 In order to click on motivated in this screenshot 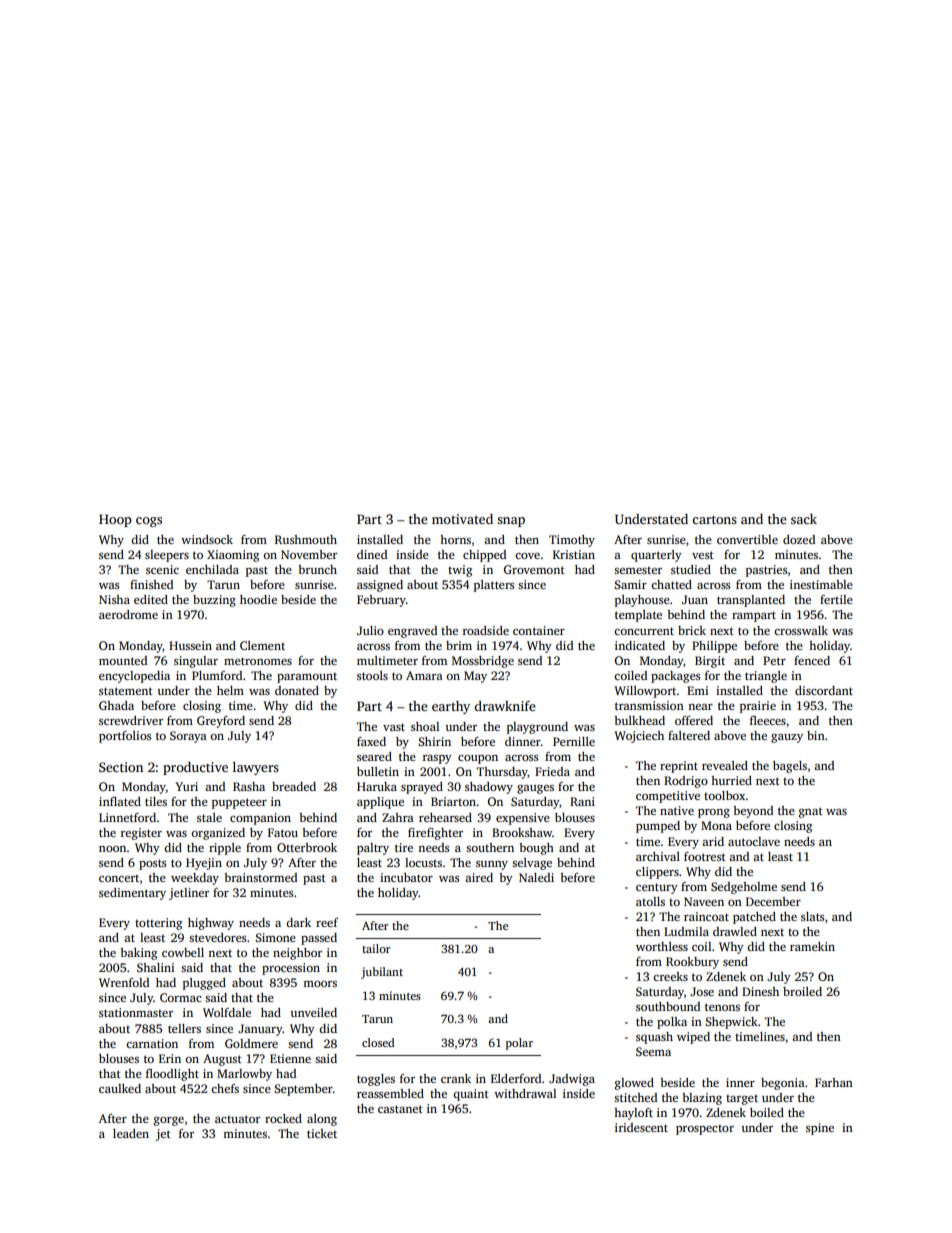, I will do `click(462, 519)`.
